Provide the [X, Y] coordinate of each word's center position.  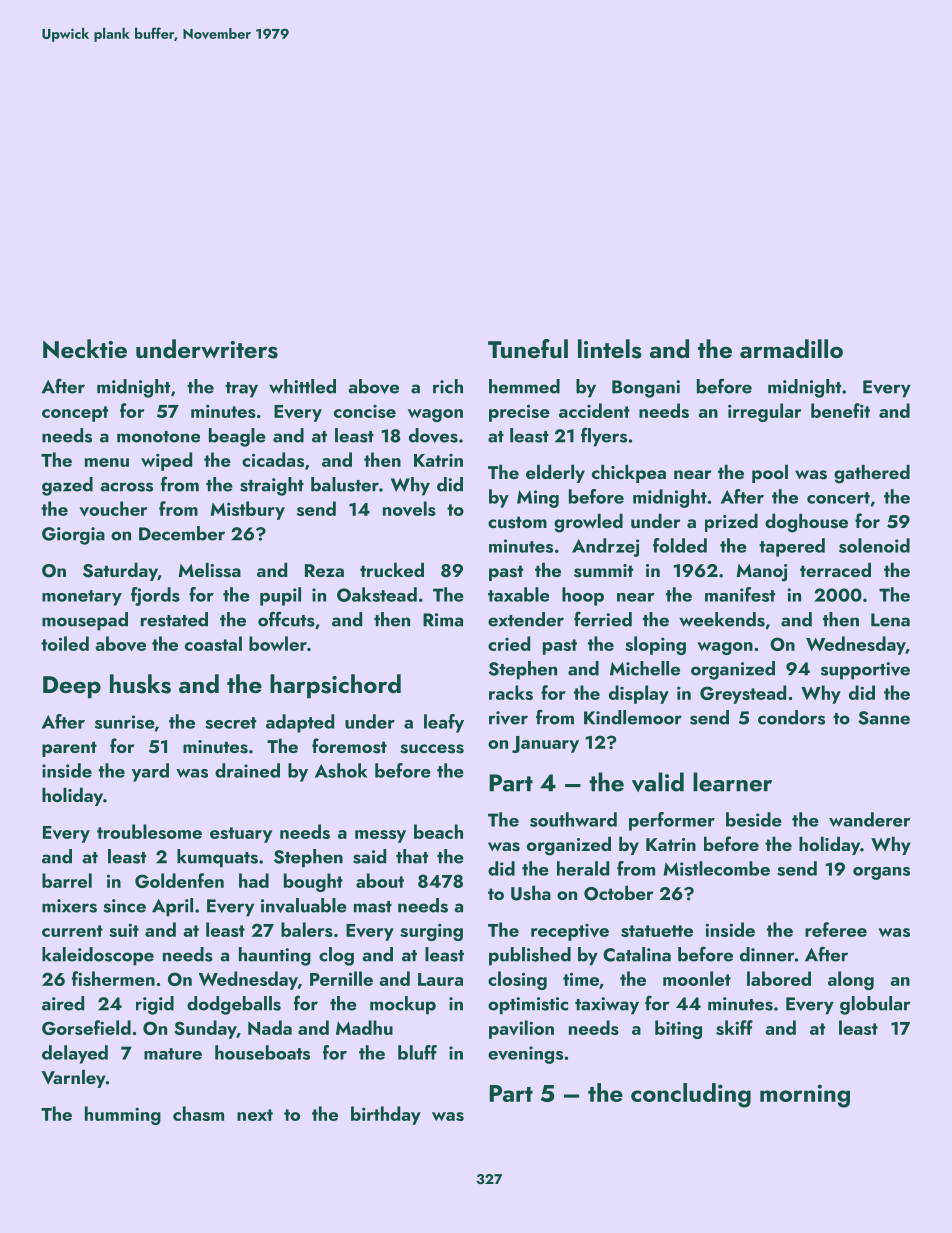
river [508, 718]
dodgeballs [234, 1005]
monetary [82, 598]
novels [409, 509]
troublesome [149, 831]
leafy [444, 723]
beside [754, 819]
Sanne [884, 718]
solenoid [874, 545]
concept [75, 414]
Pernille [341, 978]
